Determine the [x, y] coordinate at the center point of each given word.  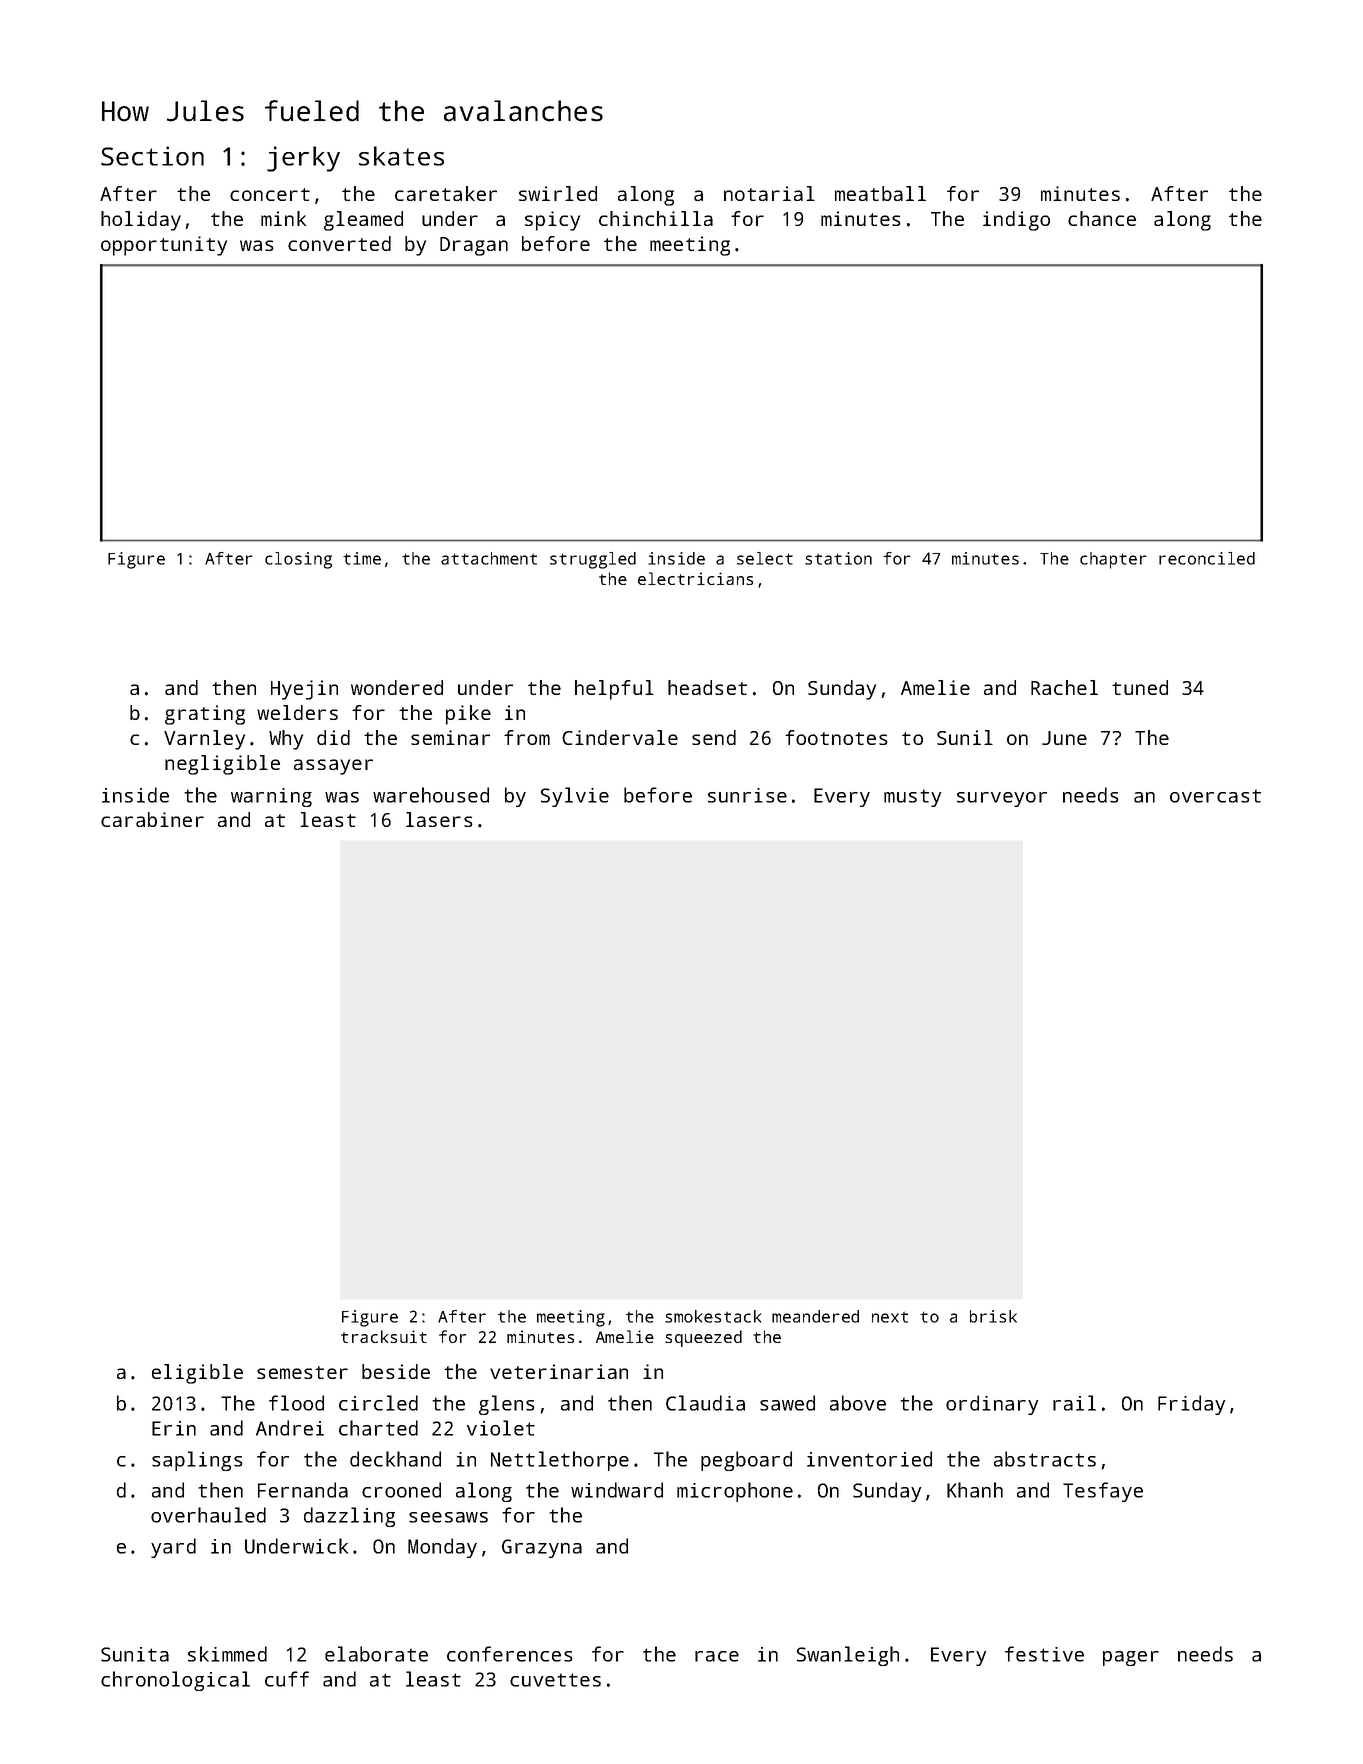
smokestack [713, 1316]
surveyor [1002, 799]
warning [271, 797]
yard [173, 1548]
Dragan [474, 246]
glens [506, 1405]
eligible [197, 1374]
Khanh [975, 1490]
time [362, 558]
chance [1102, 218]
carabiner [152, 819]
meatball [880, 193]
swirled [558, 193]
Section [152, 156]
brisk [993, 1316]
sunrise [747, 795]
